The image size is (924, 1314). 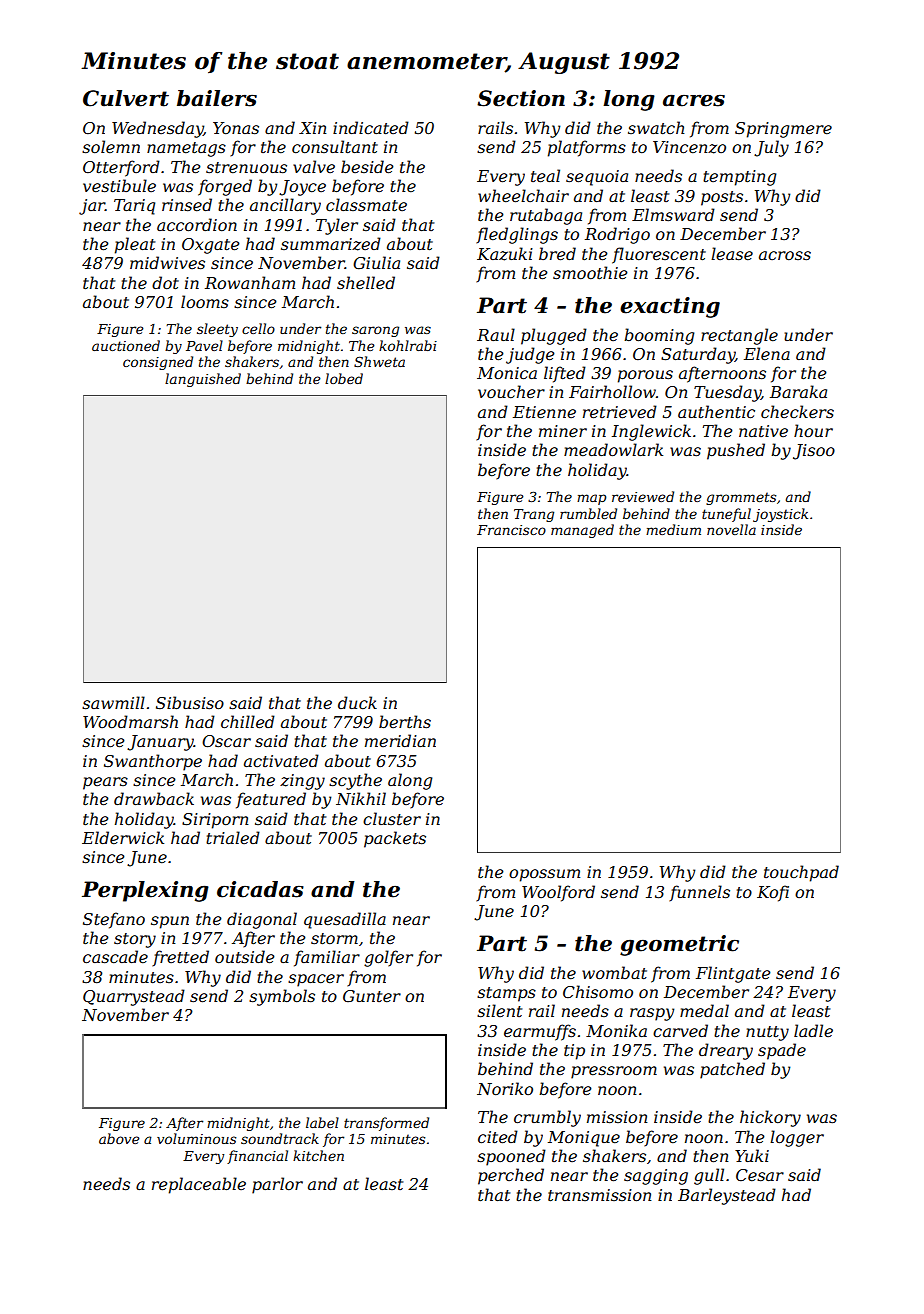 What do you see at coordinates (405, 721) in the image?
I see `berths` at bounding box center [405, 721].
